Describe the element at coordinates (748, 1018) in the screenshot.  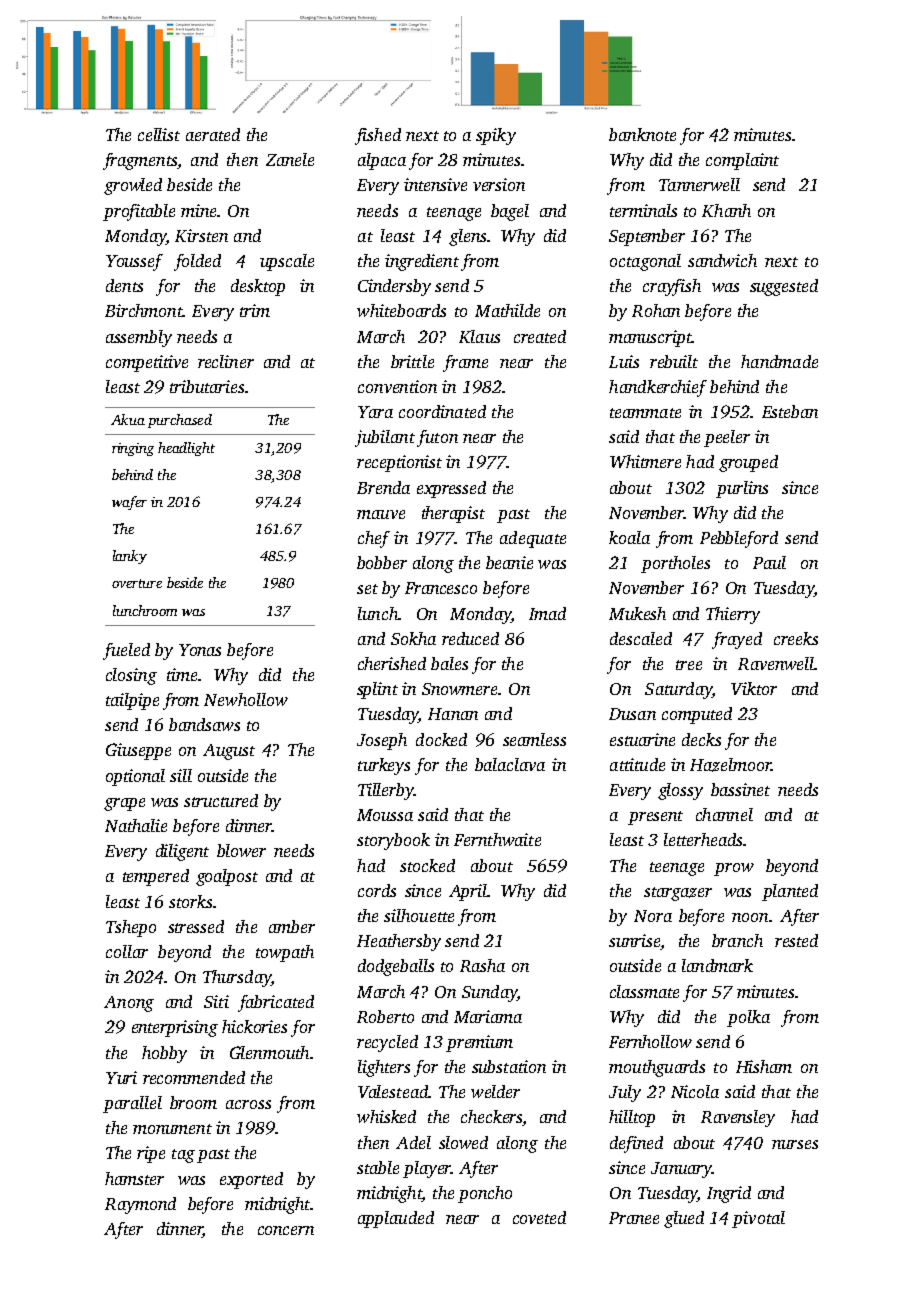
I see `polka` at that location.
